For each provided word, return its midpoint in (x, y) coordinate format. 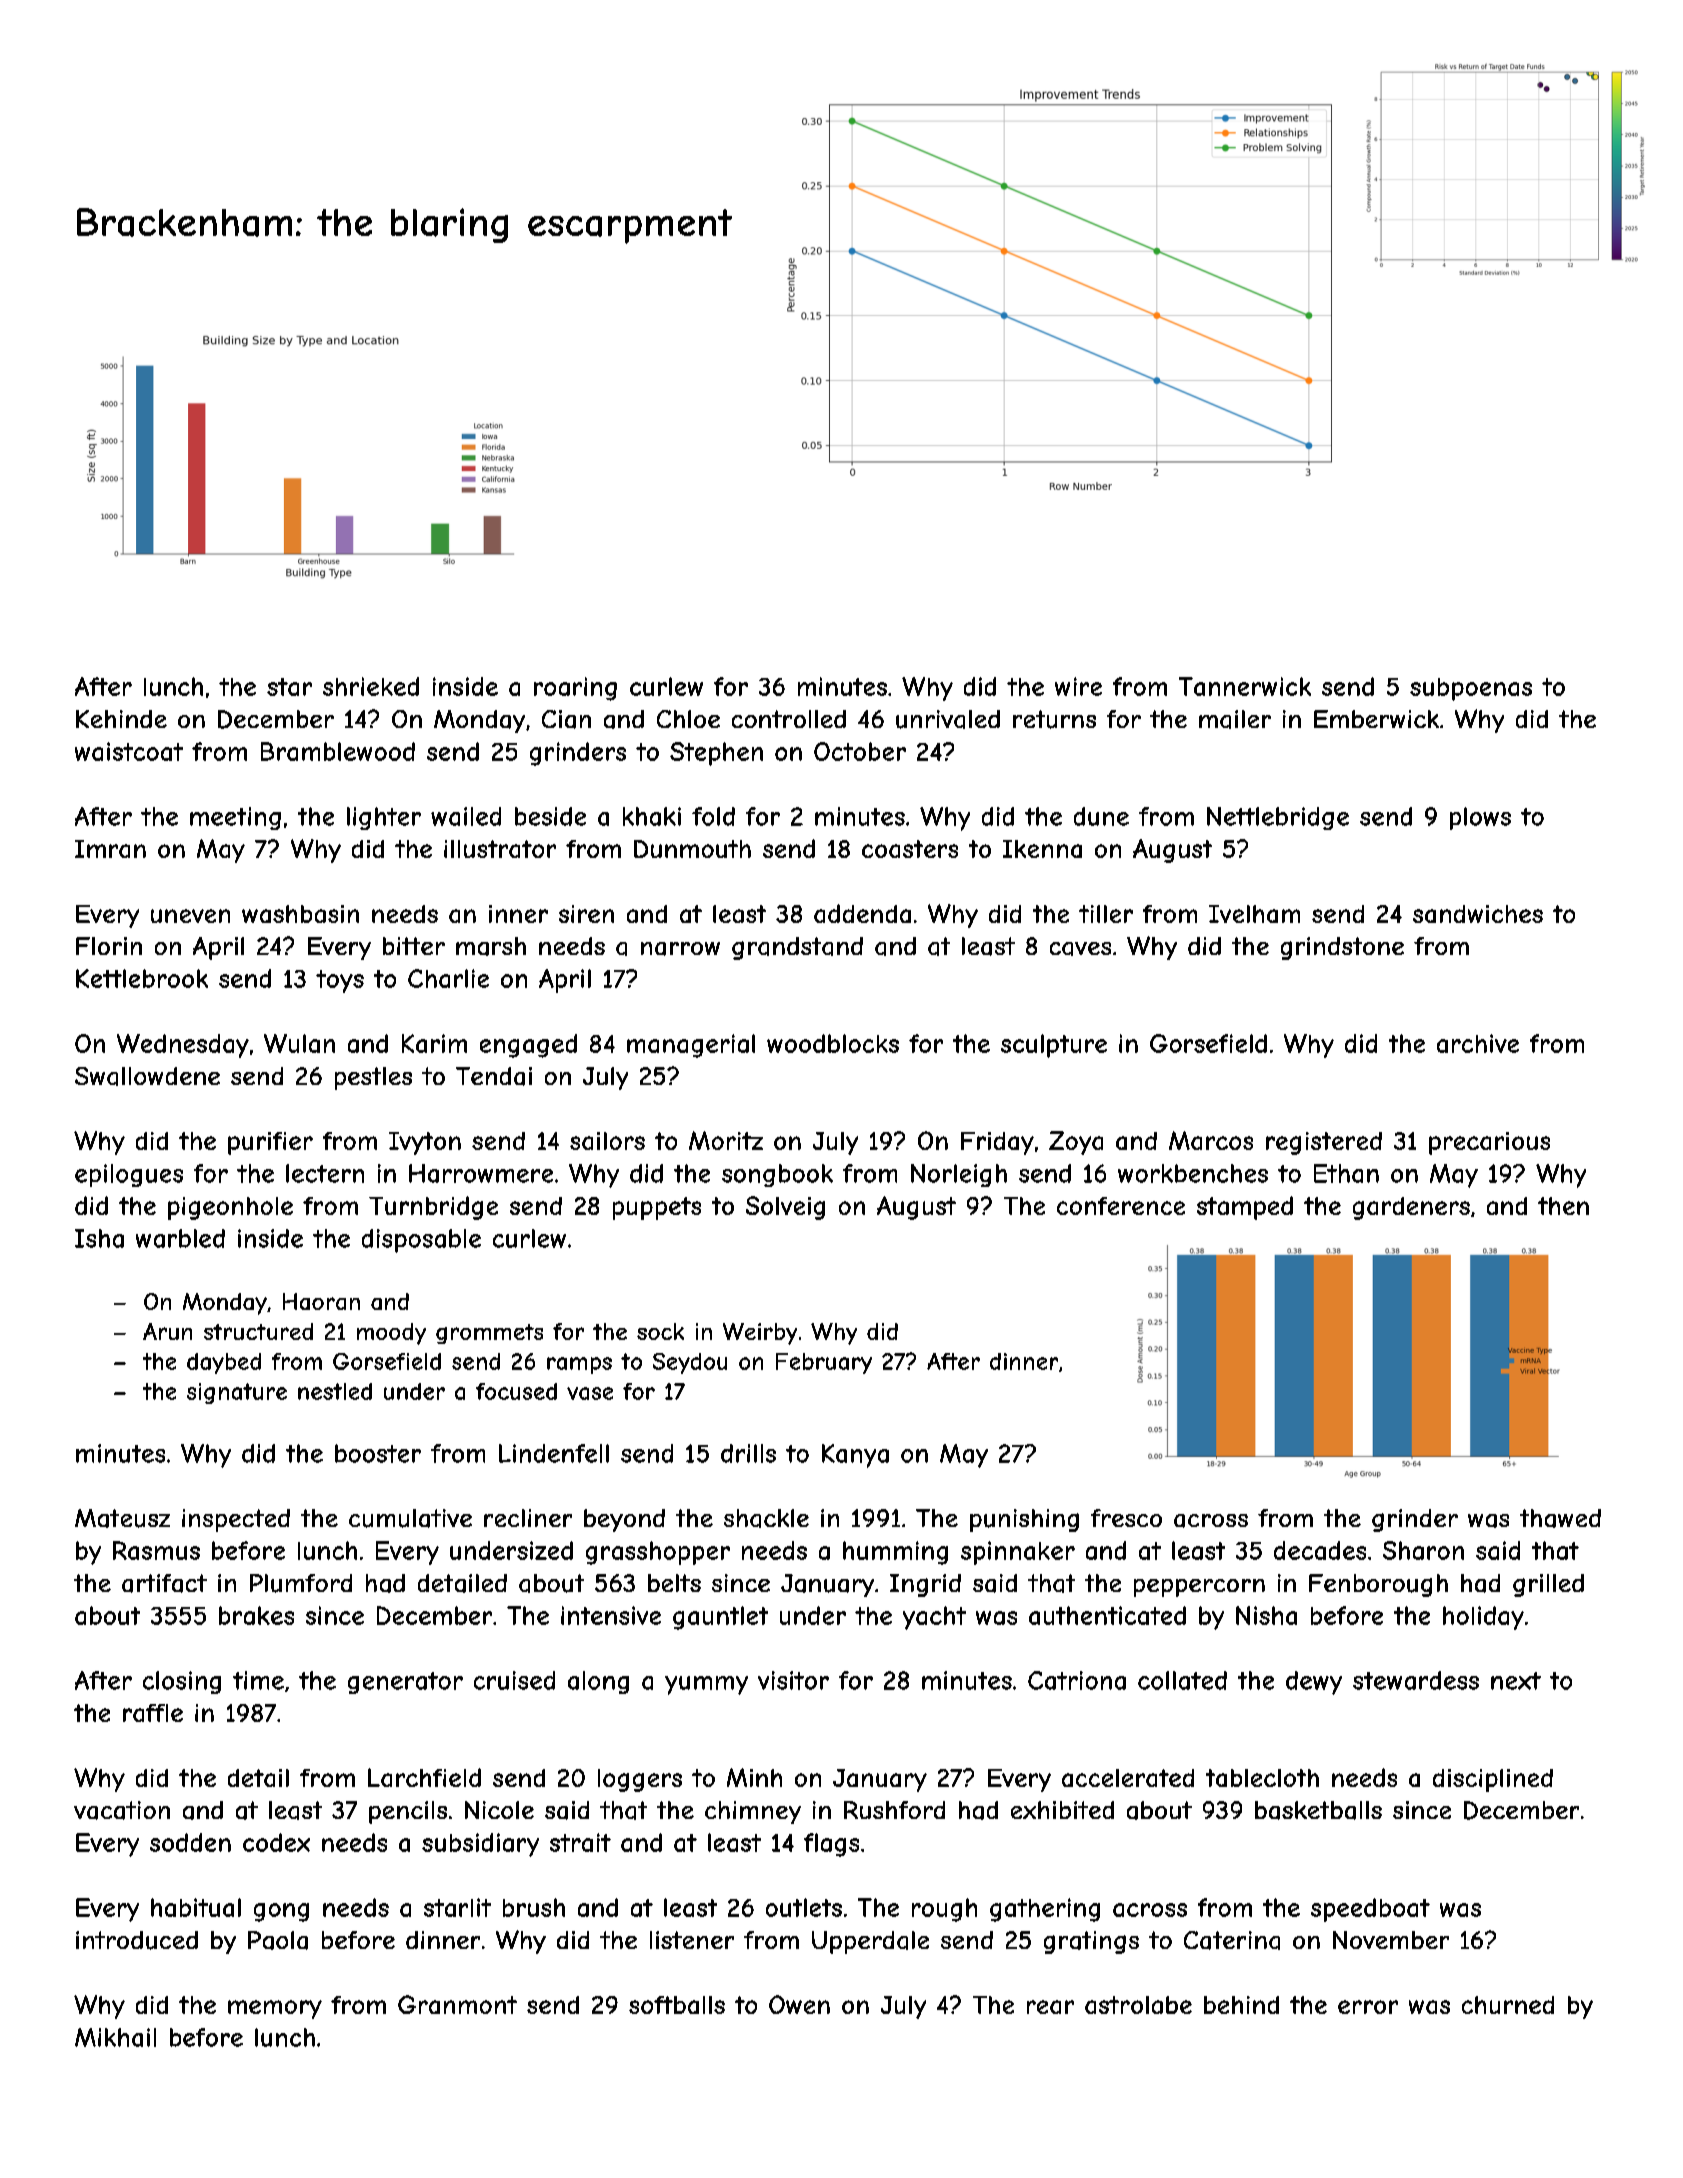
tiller (1106, 914)
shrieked (371, 686)
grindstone (1342, 948)
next (1516, 1681)
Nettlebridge (1278, 818)
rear (1050, 2007)
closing (182, 1682)
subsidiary (480, 1845)
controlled (789, 719)
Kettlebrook (142, 978)
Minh (754, 1777)
